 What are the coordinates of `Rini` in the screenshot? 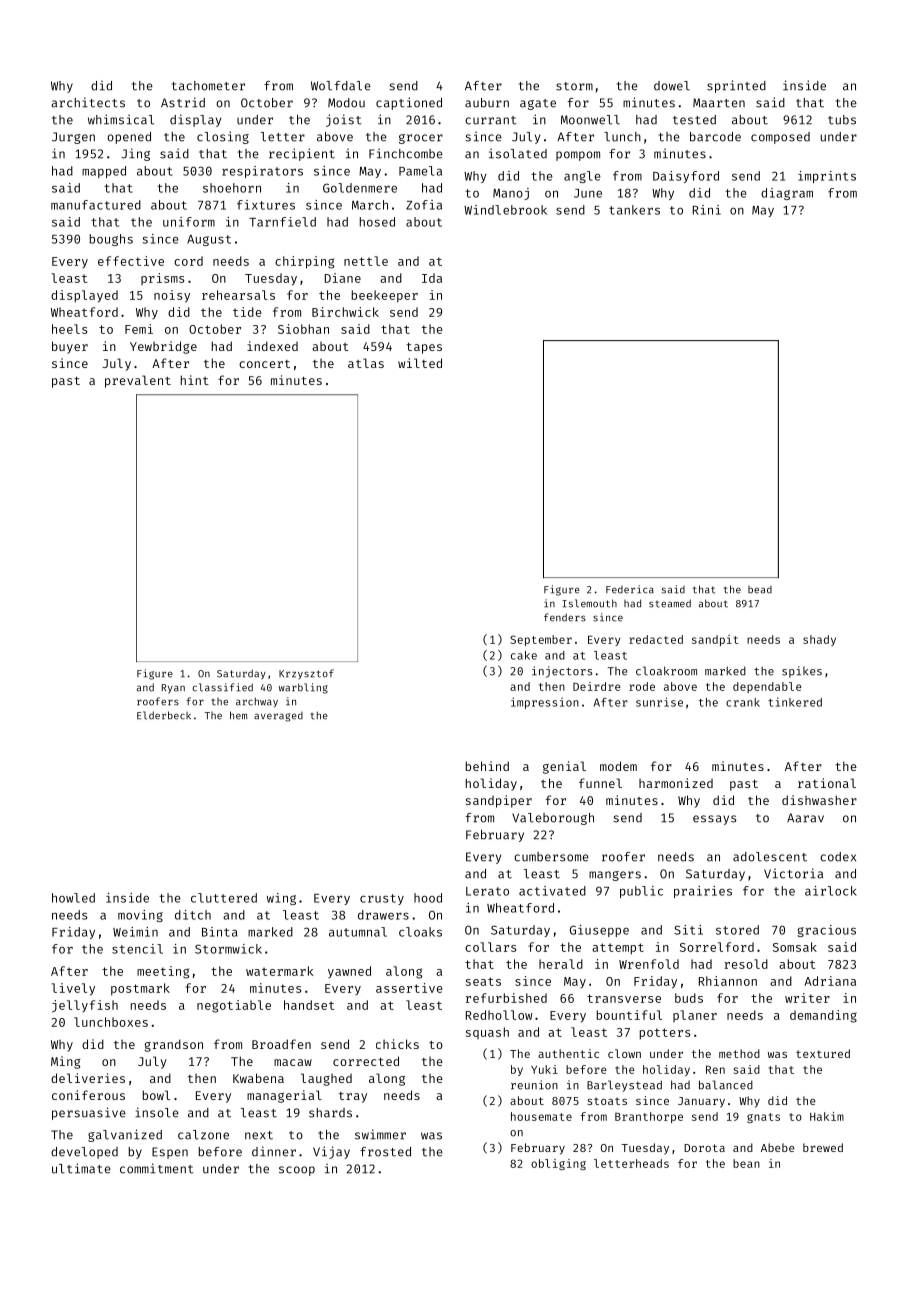 It's located at (707, 210).
